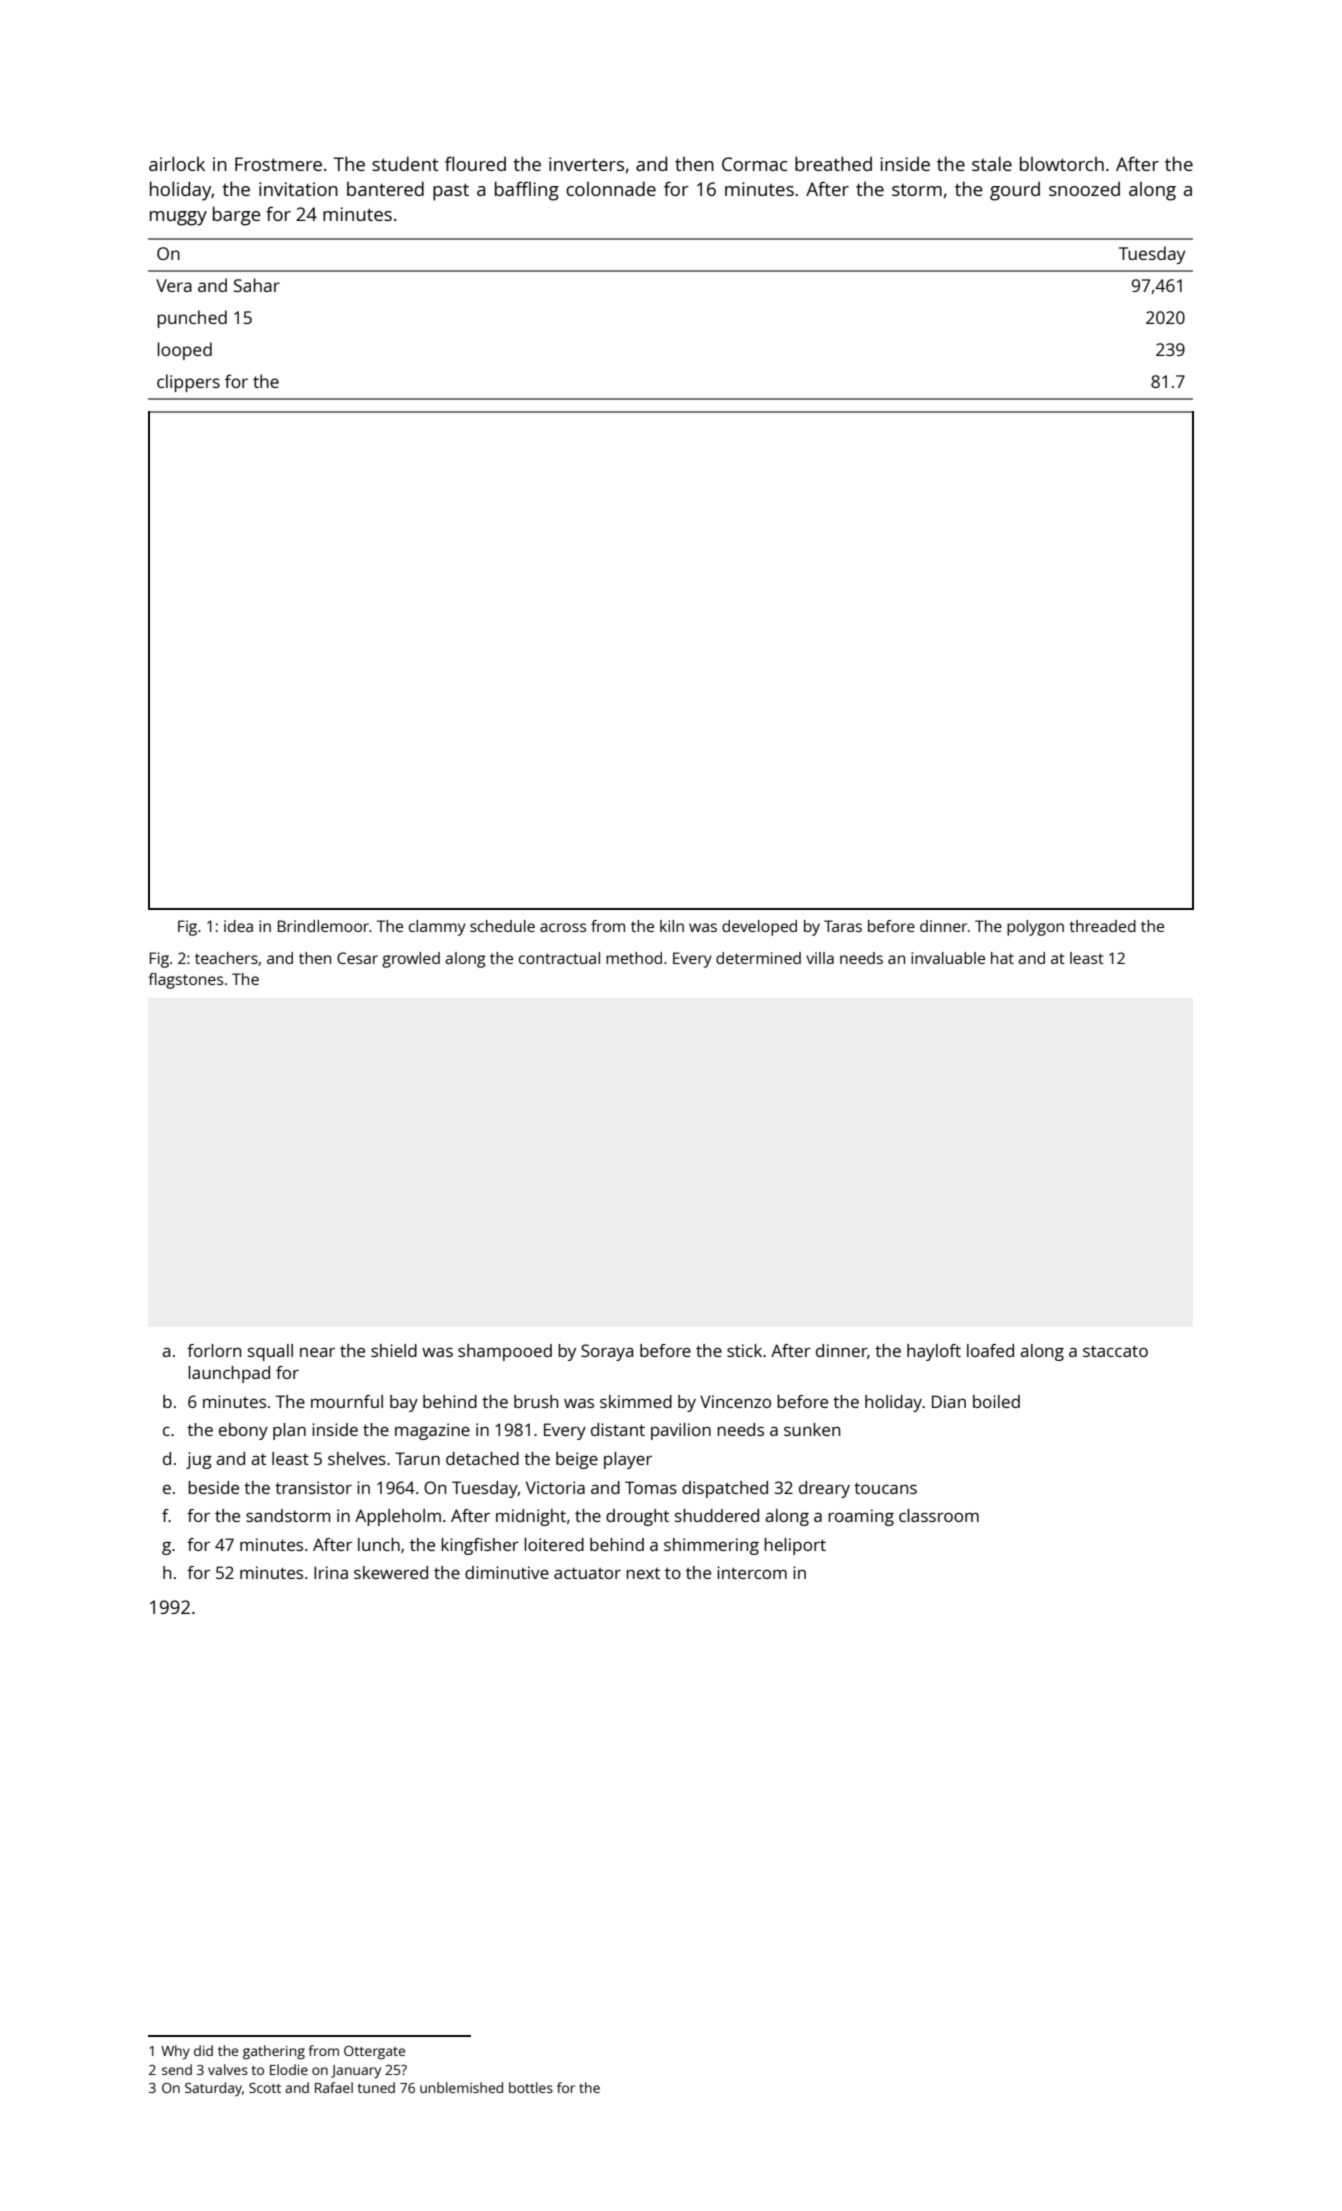  What do you see at coordinates (754, 164) in the screenshot?
I see `Cormac` at bounding box center [754, 164].
